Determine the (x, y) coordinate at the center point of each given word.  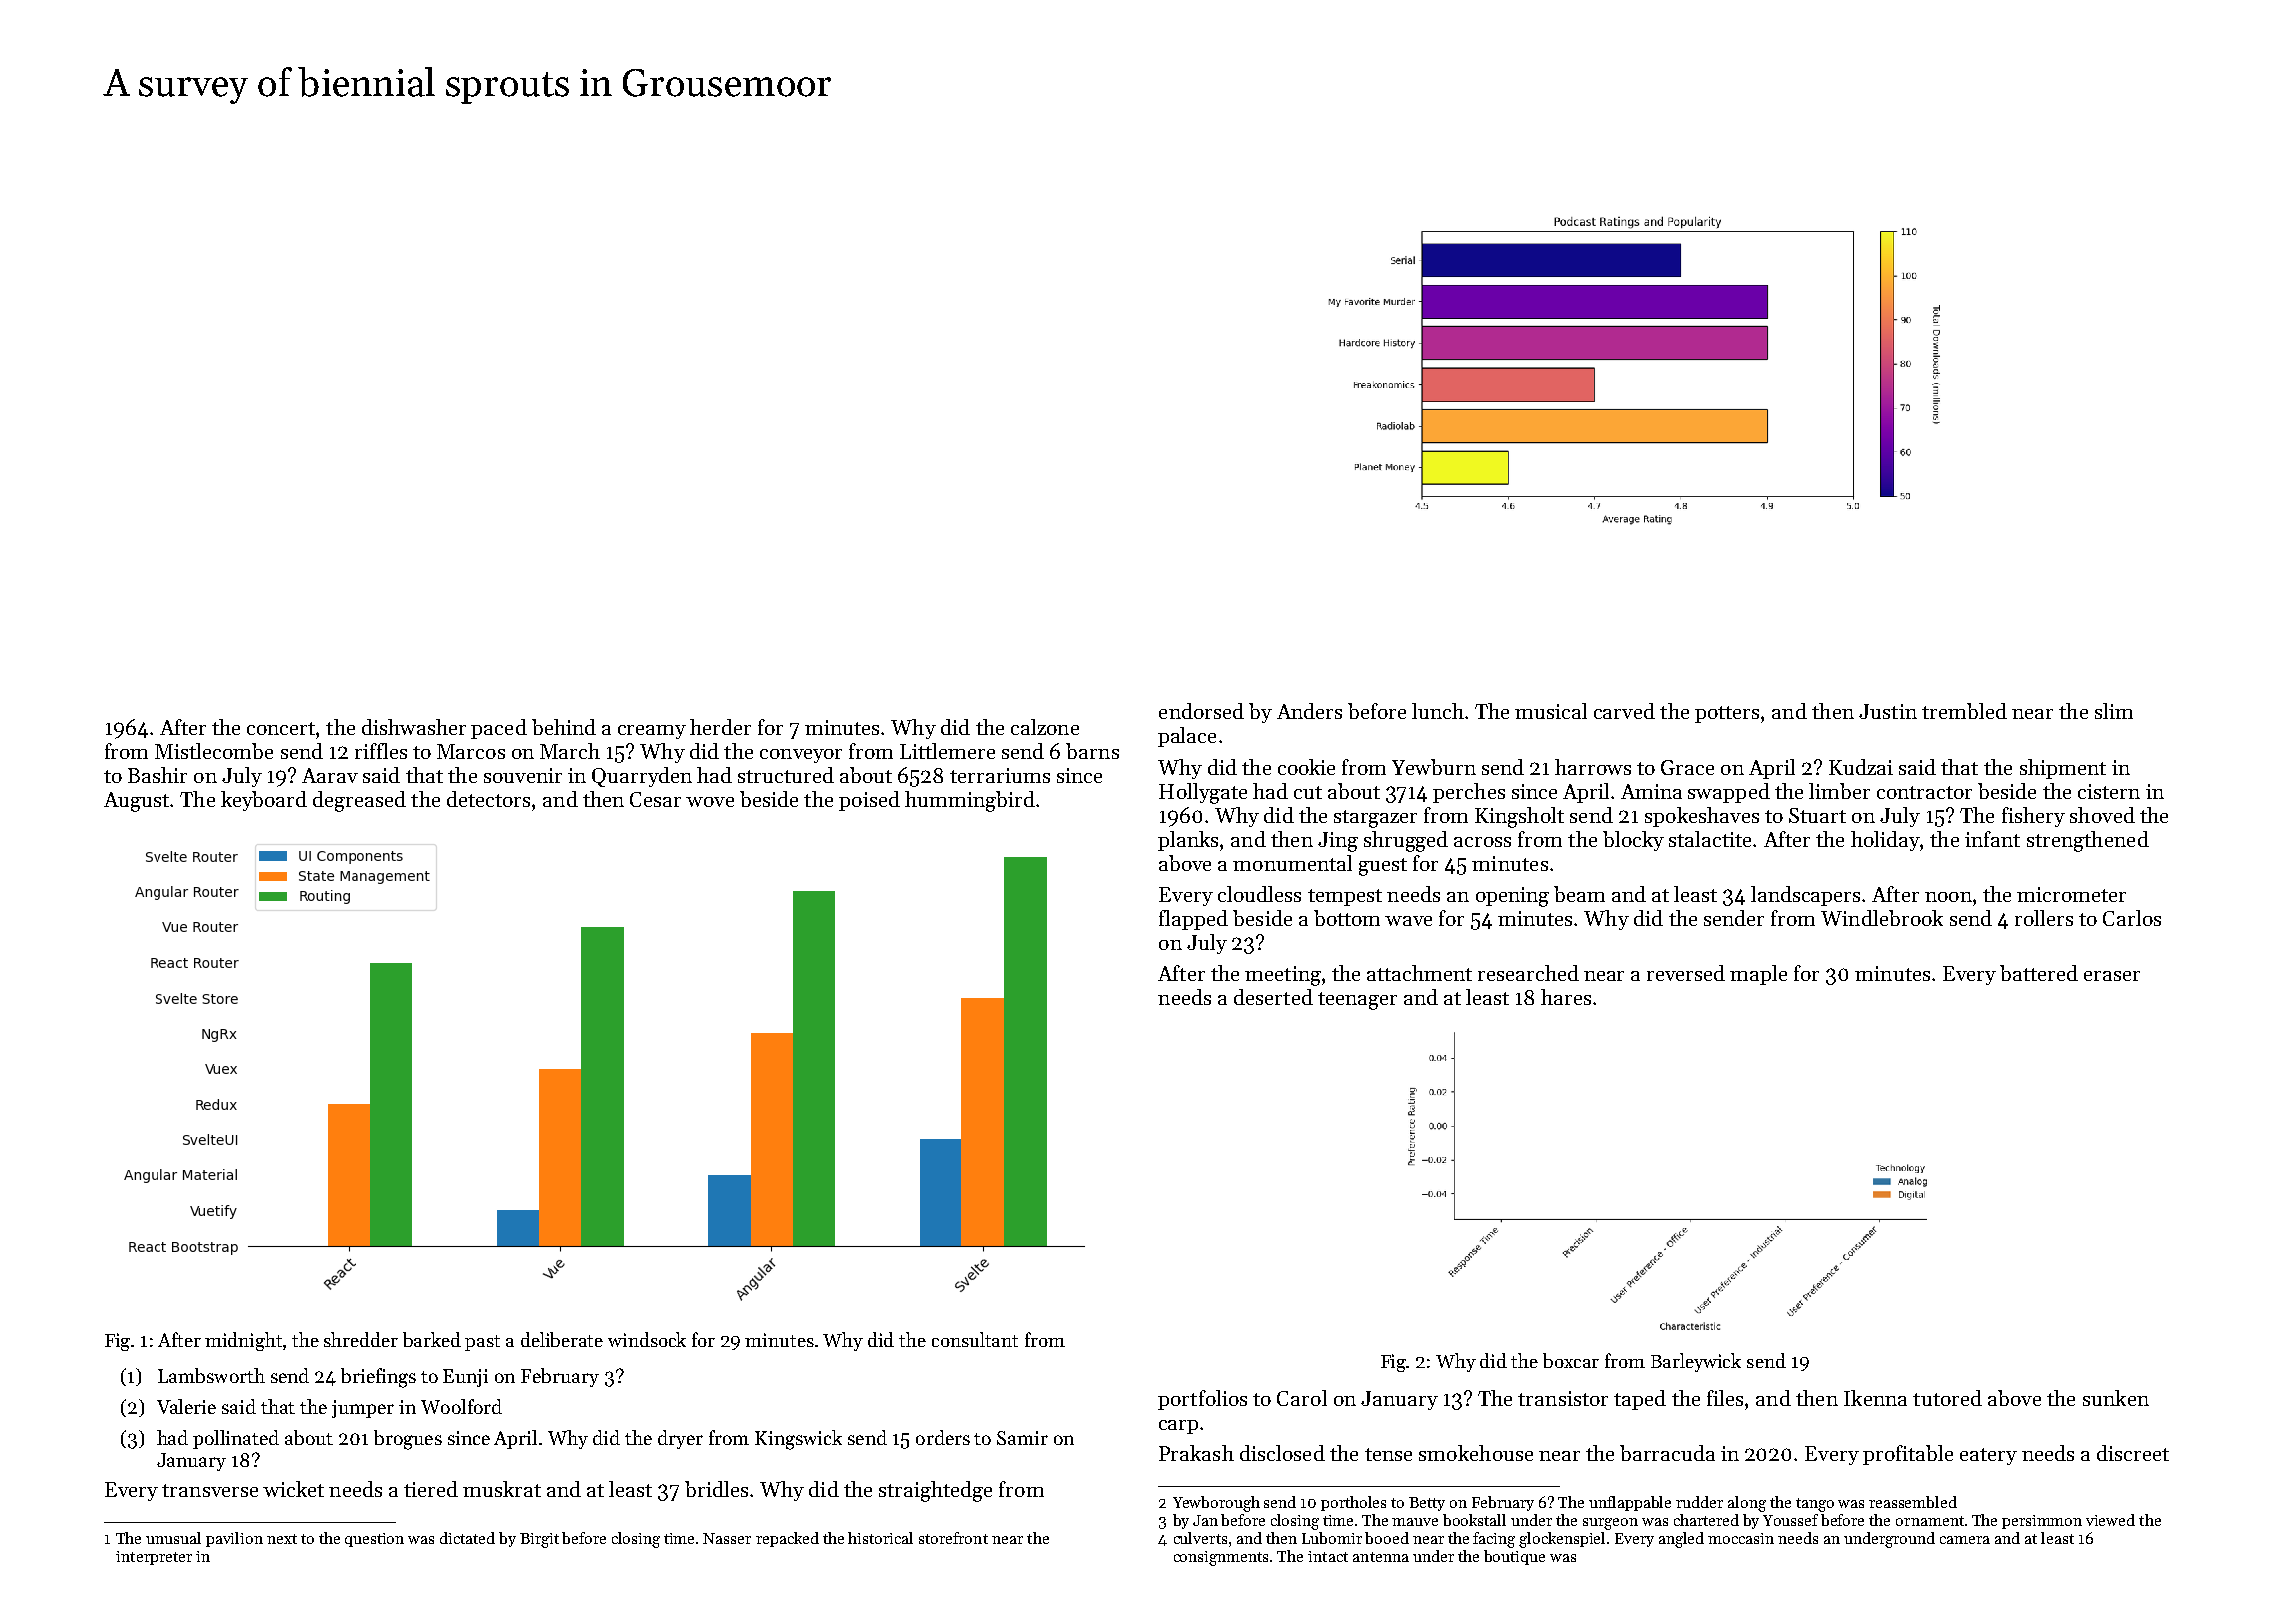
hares (1566, 997)
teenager (1357, 1001)
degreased (359, 801)
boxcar (1571, 1360)
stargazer (1375, 819)
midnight (244, 1341)
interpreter (154, 1558)
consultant (975, 1339)
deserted (1273, 997)
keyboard (264, 801)
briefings (378, 1378)
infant (1992, 839)
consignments (1221, 1558)
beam (1579, 894)
